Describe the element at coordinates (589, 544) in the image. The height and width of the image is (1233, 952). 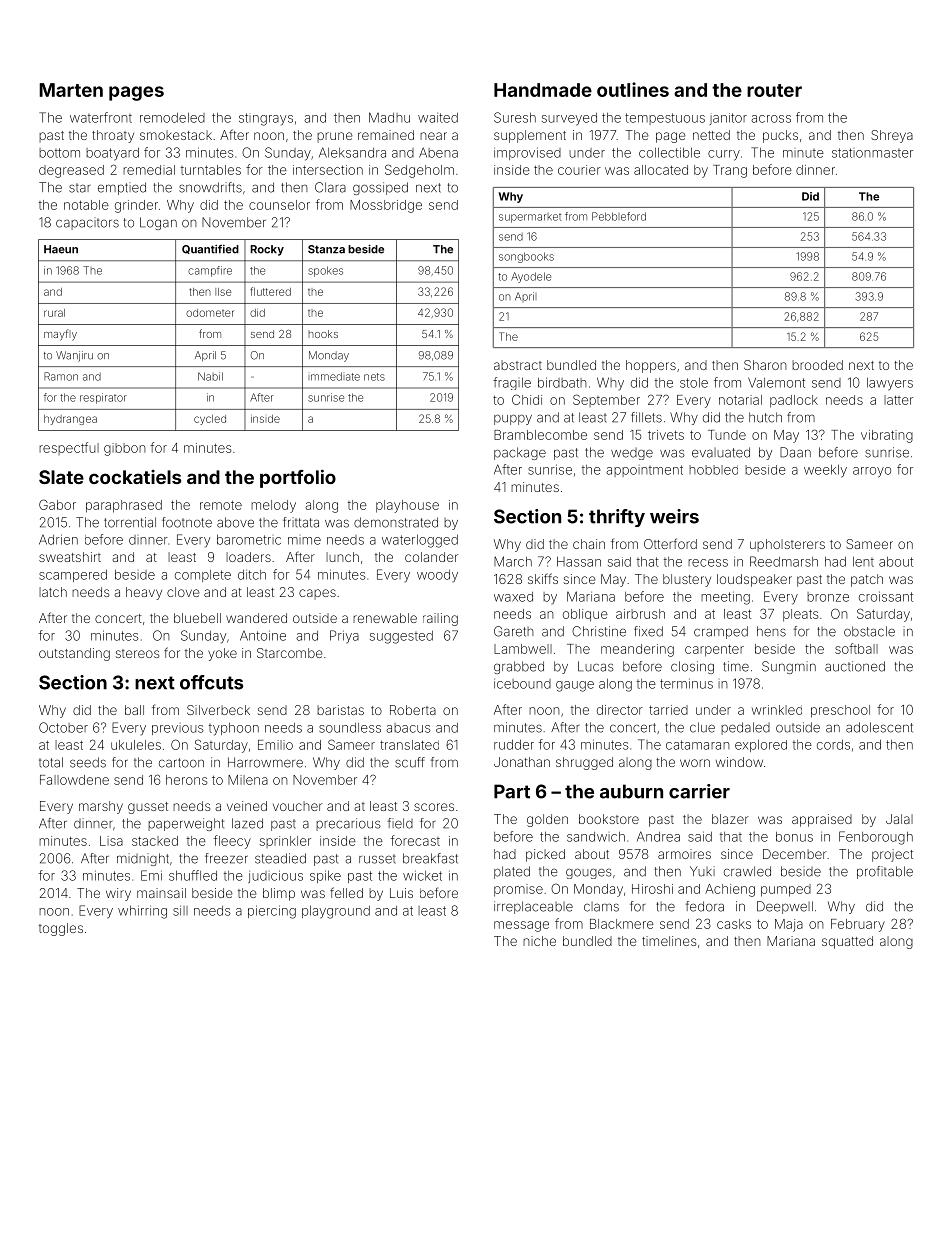
I see `chain` at that location.
